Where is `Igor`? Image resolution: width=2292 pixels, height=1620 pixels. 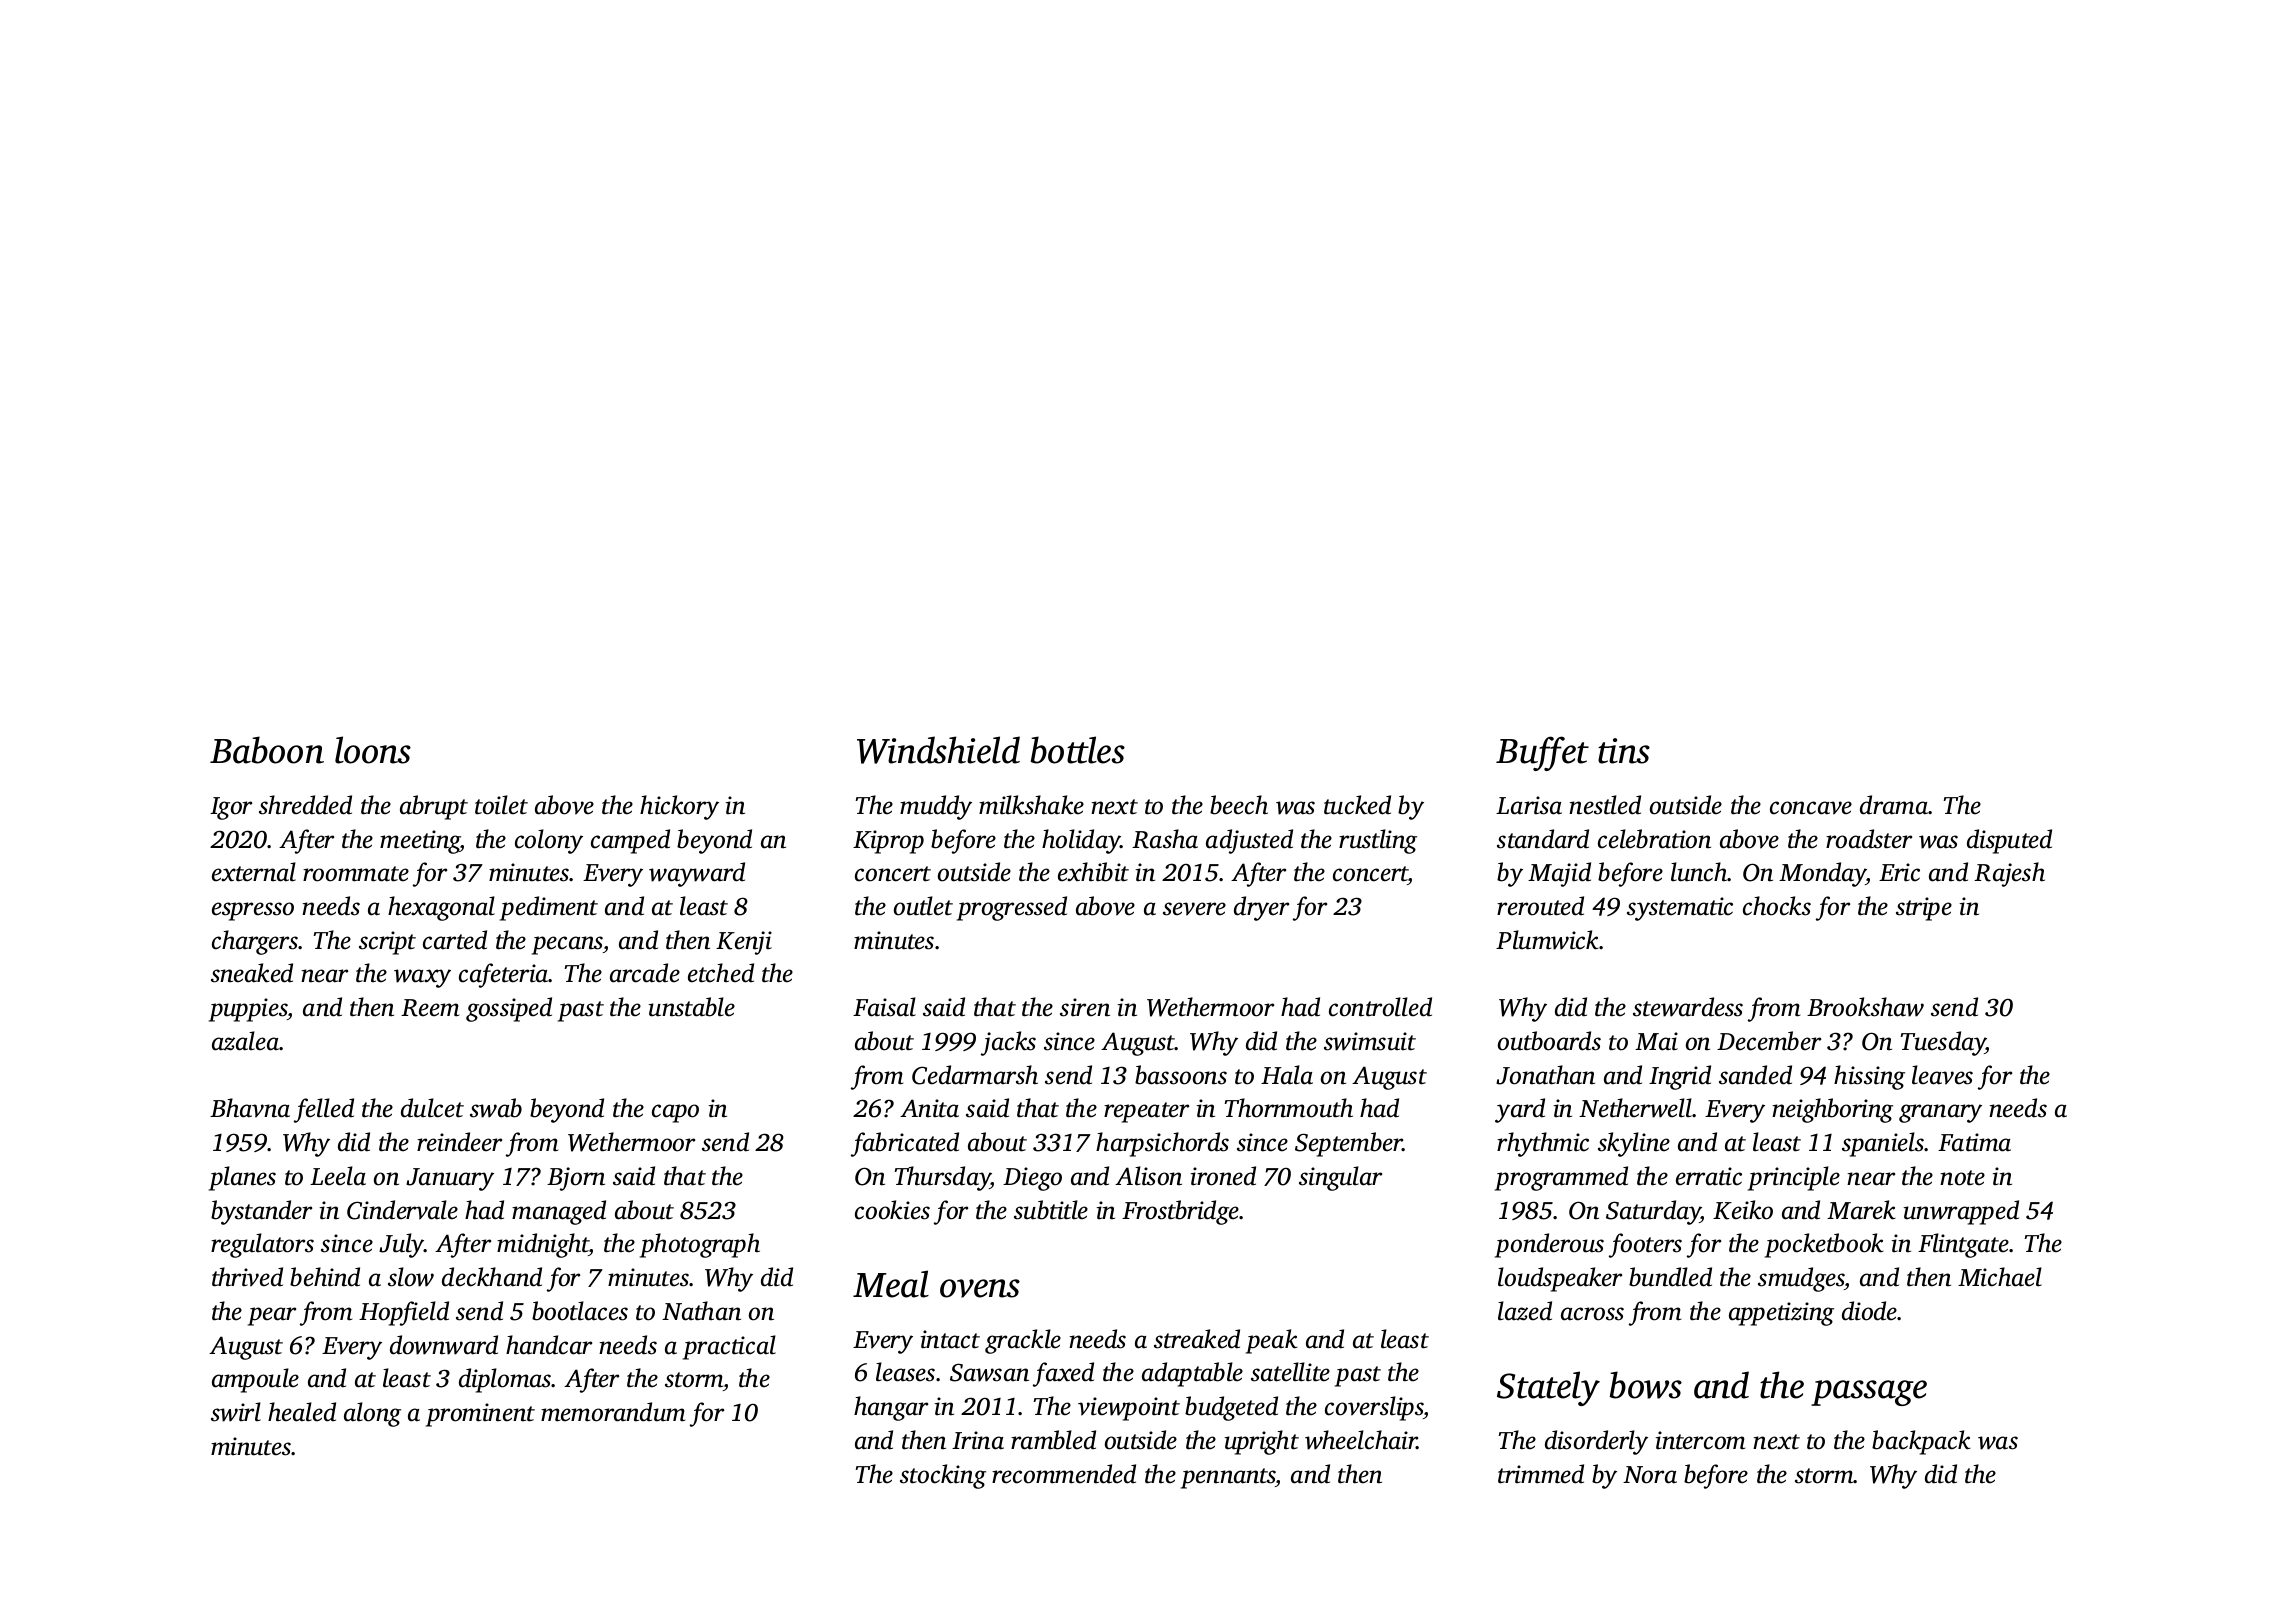
Igor is located at coordinates (231, 808).
